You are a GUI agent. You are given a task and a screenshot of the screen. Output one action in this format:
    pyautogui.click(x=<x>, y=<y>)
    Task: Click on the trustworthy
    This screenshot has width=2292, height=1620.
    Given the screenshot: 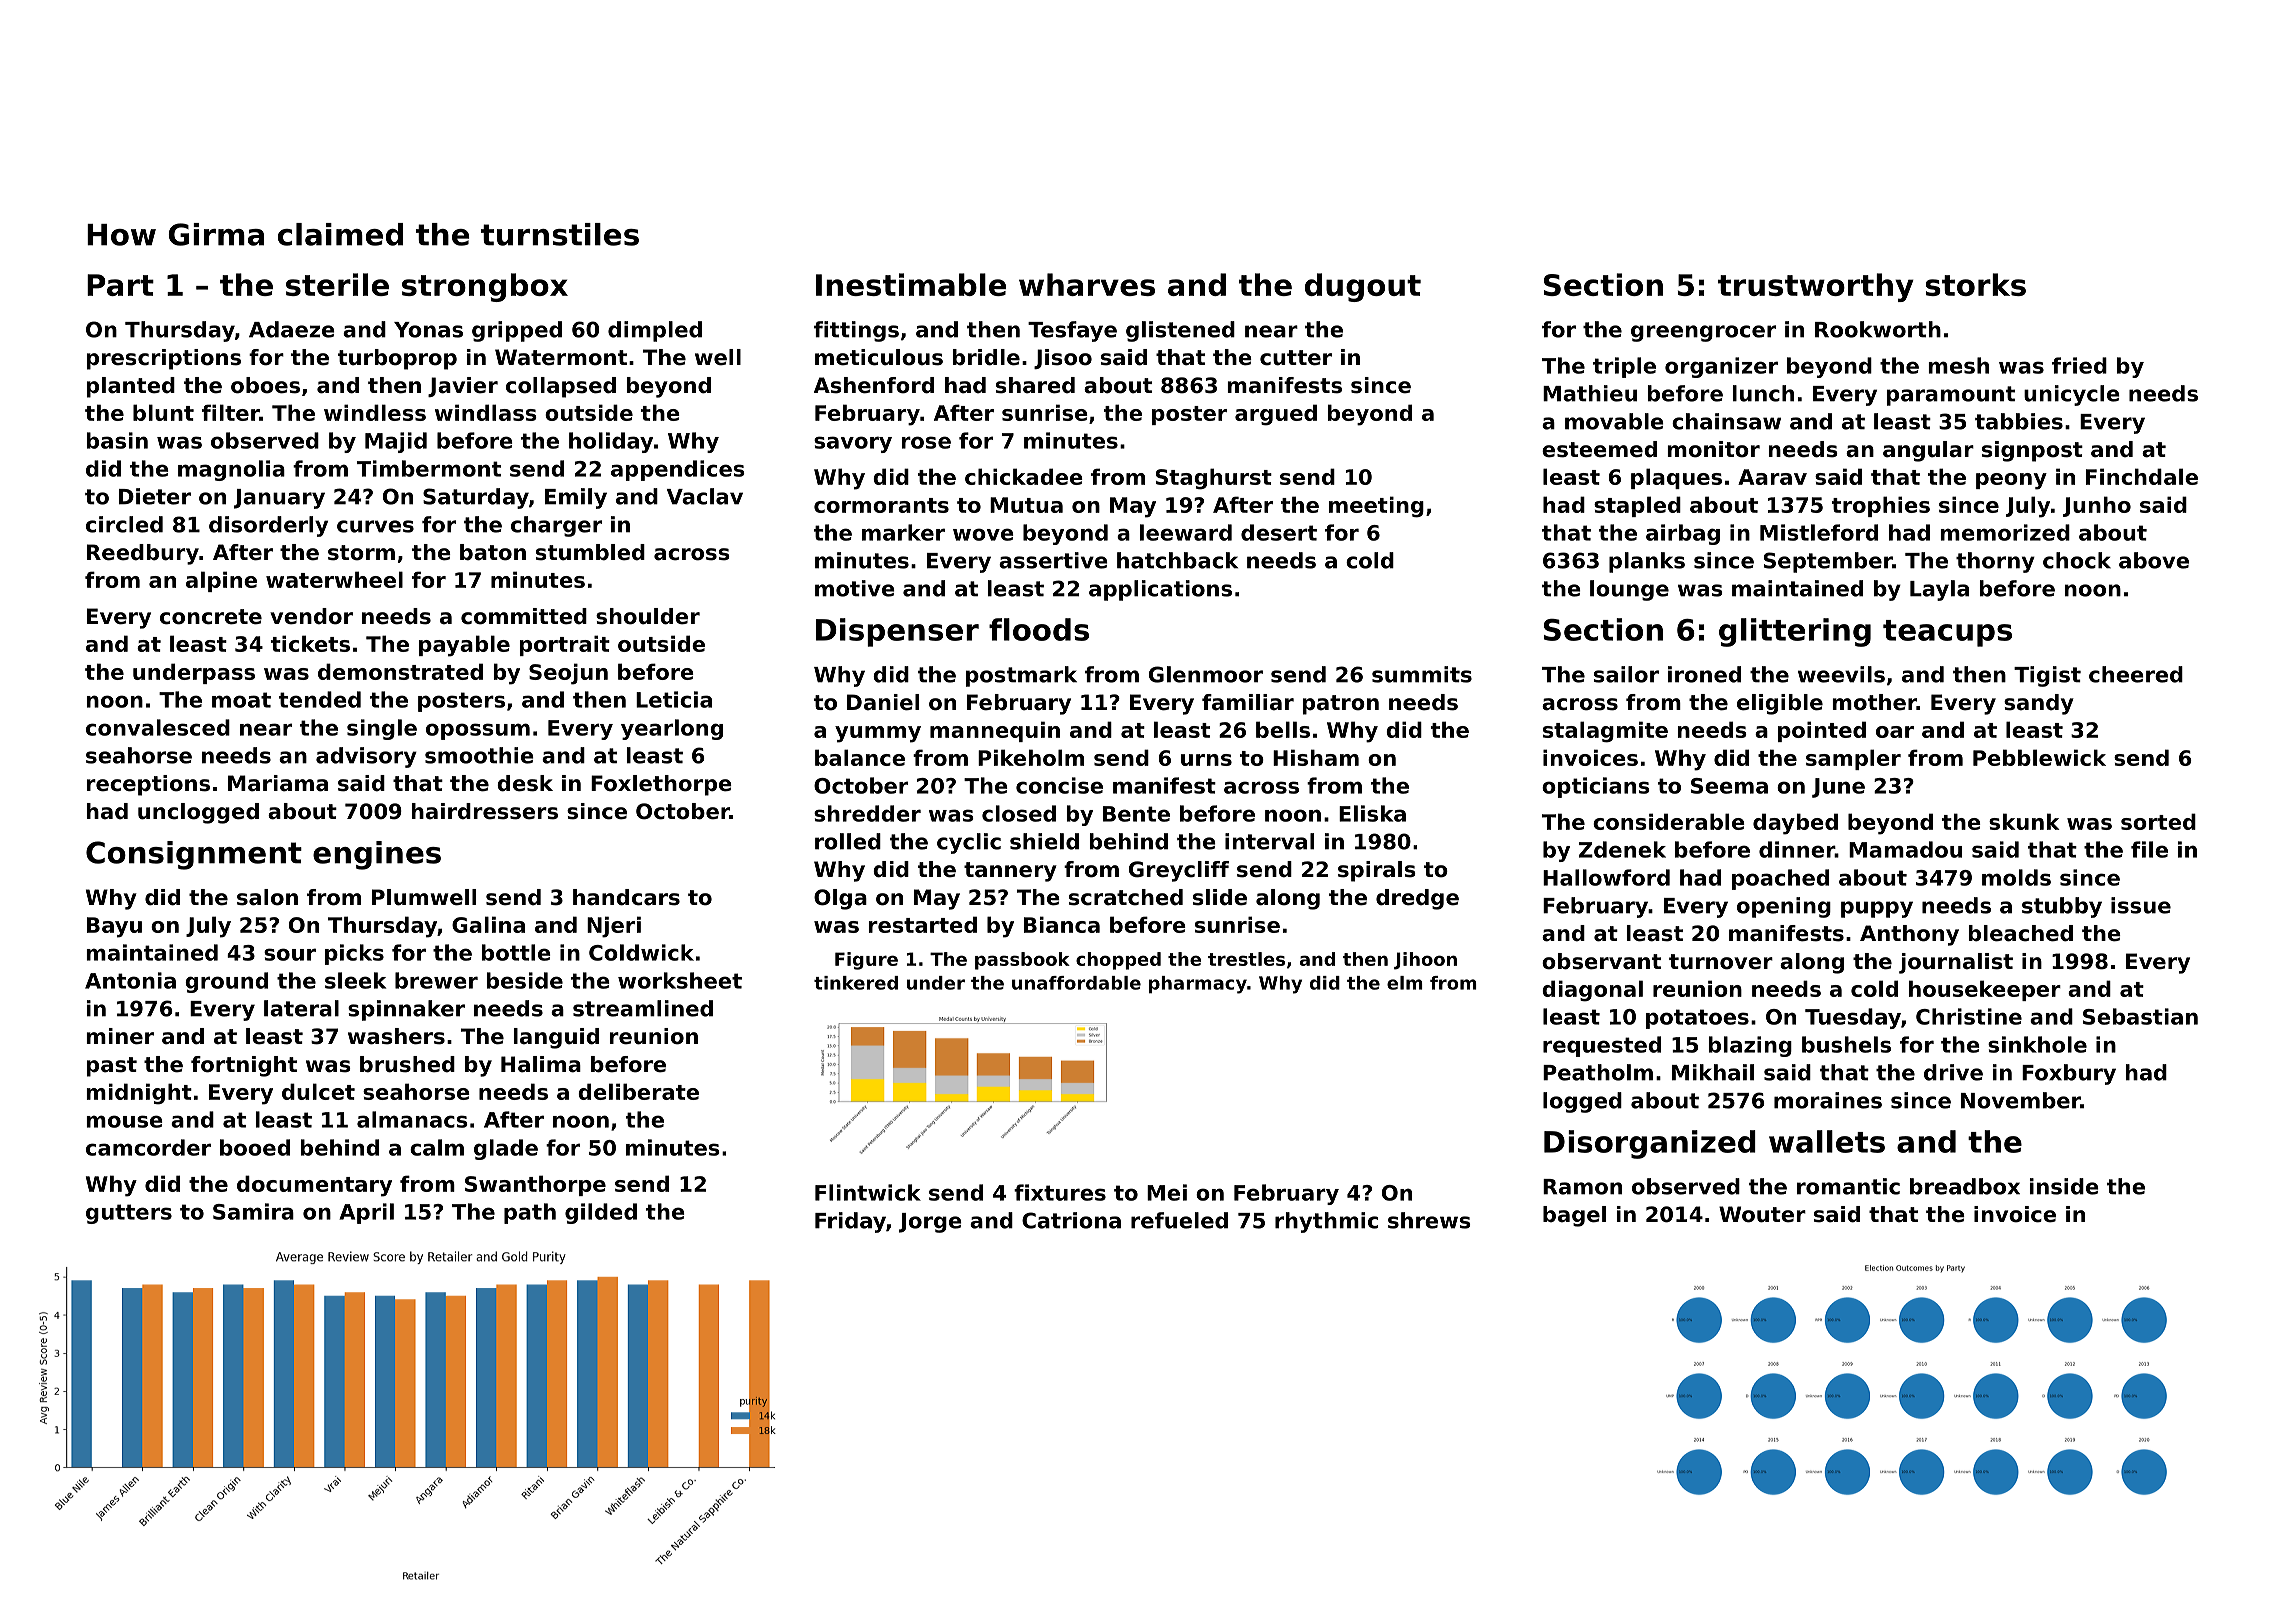 What is the action you would take?
    pyautogui.click(x=1816, y=287)
